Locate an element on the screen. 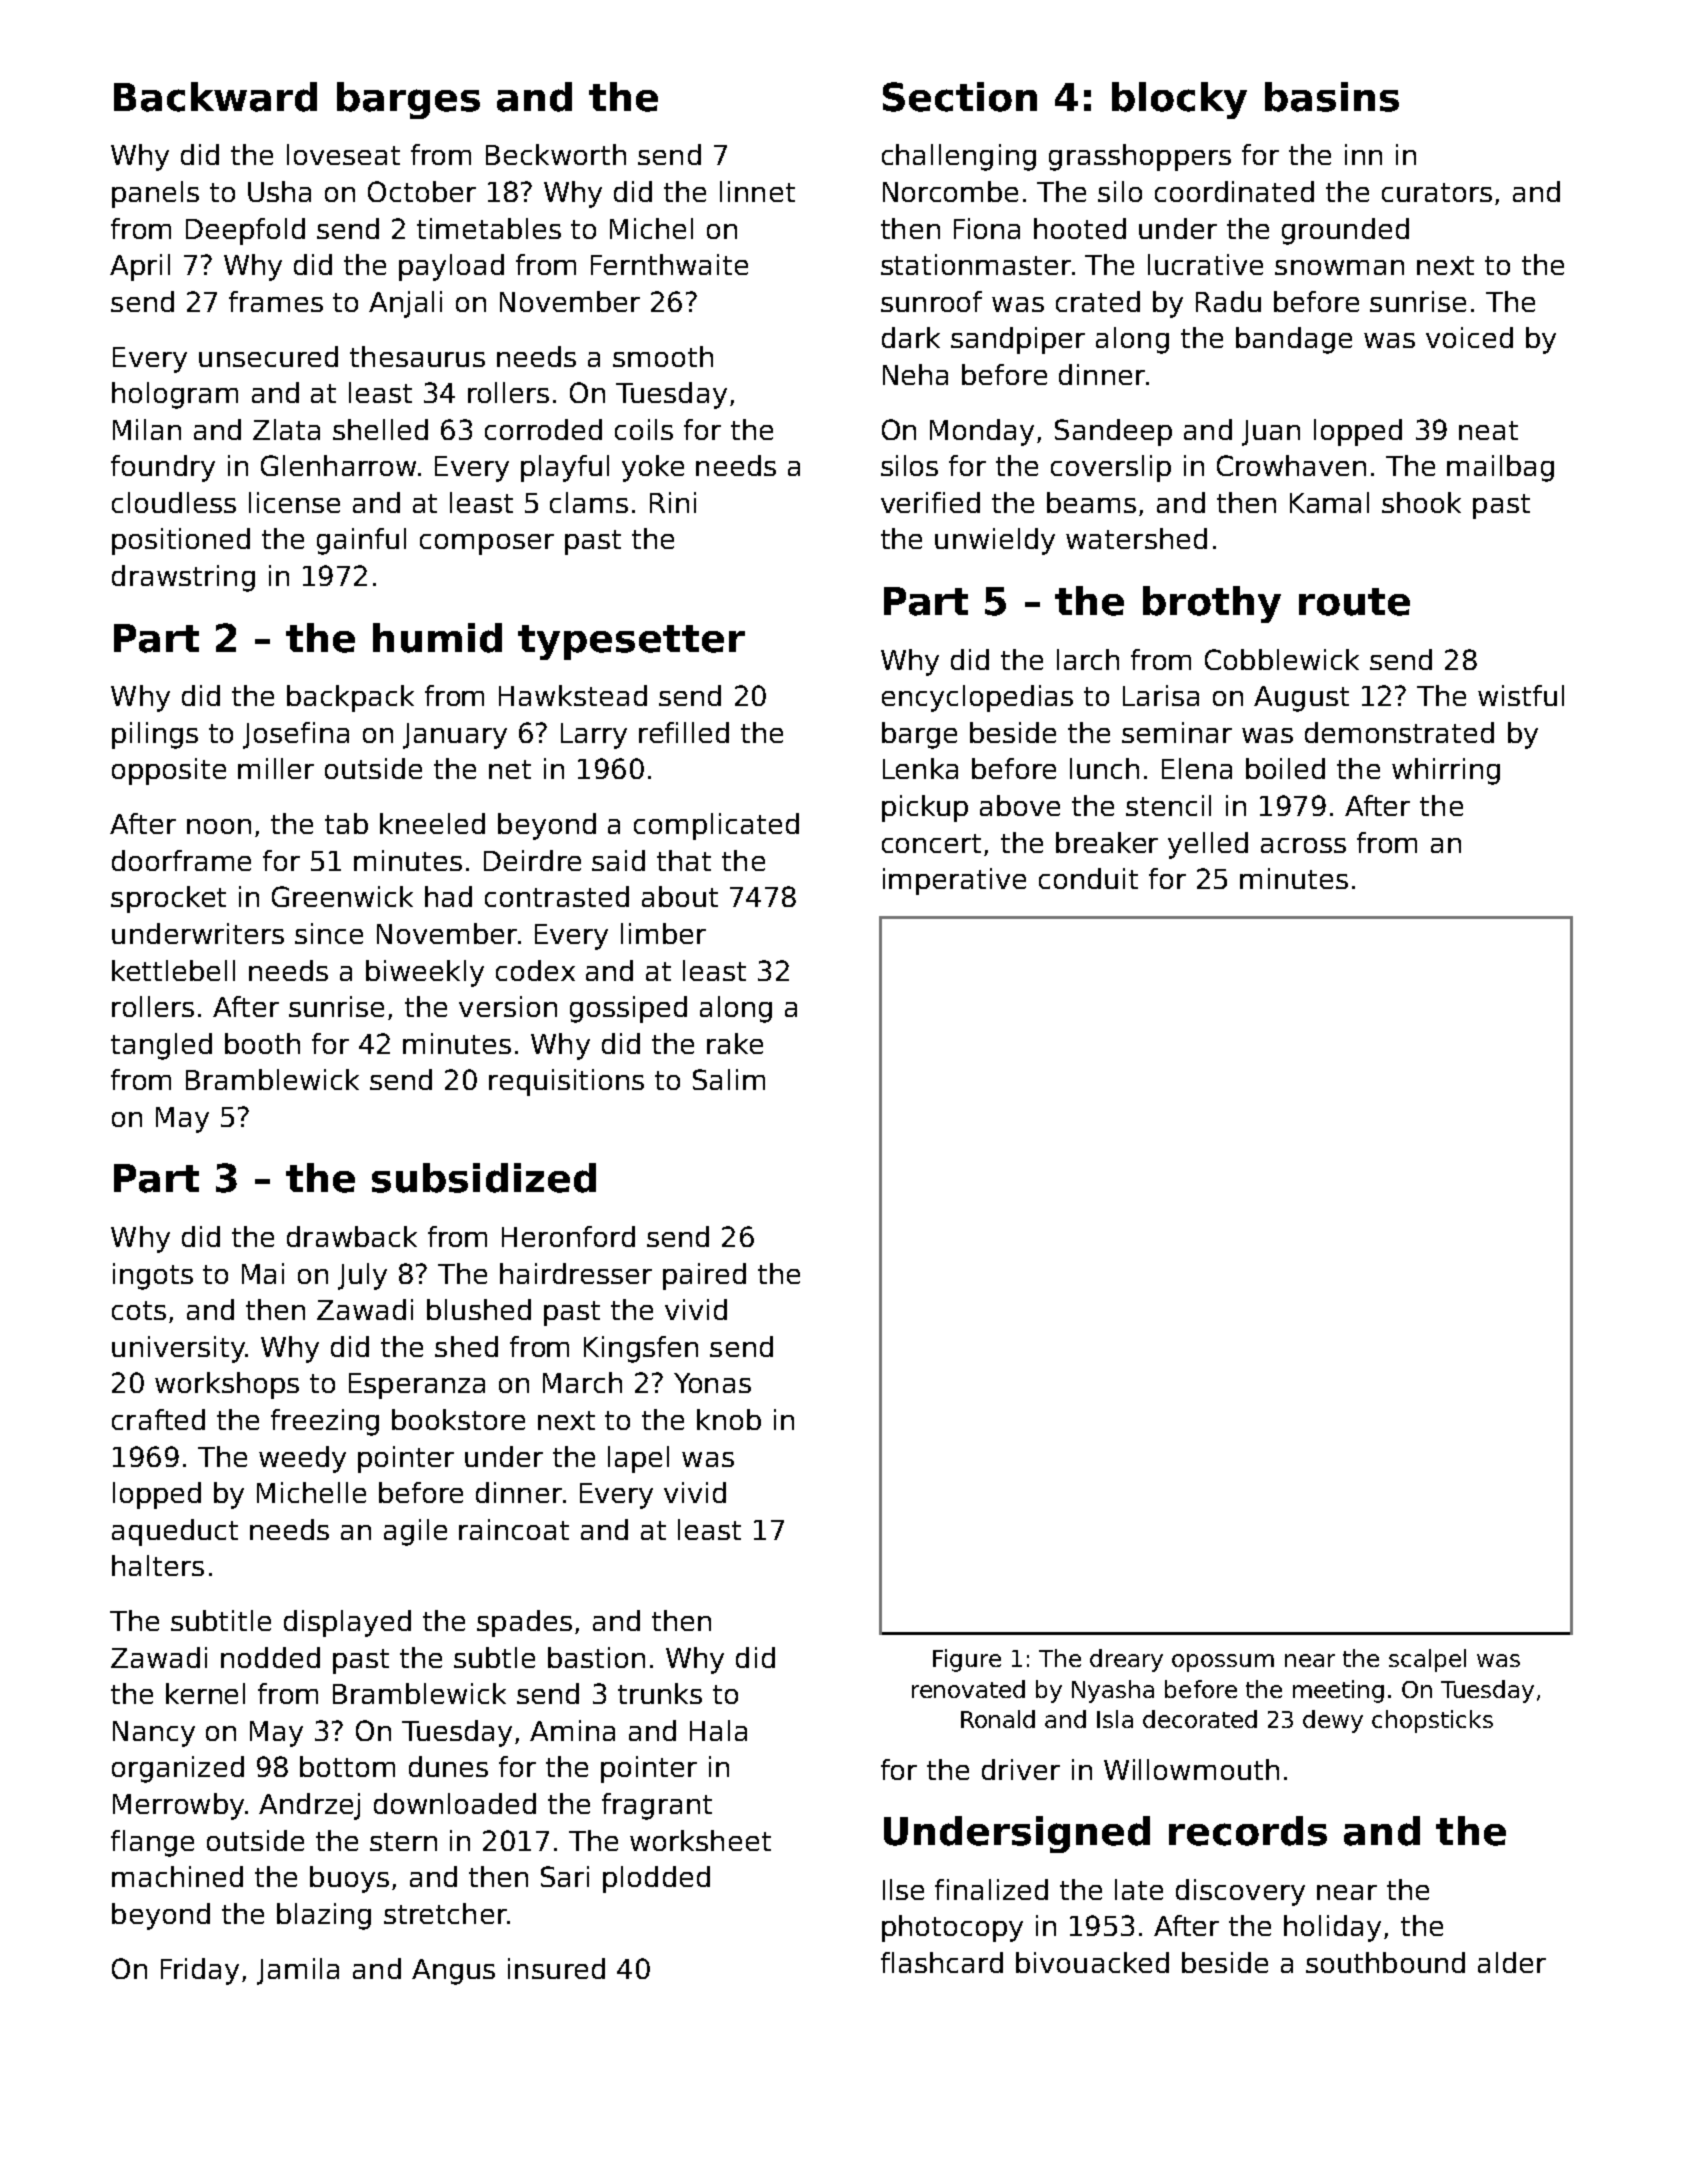  weedy is located at coordinates (302, 1459).
